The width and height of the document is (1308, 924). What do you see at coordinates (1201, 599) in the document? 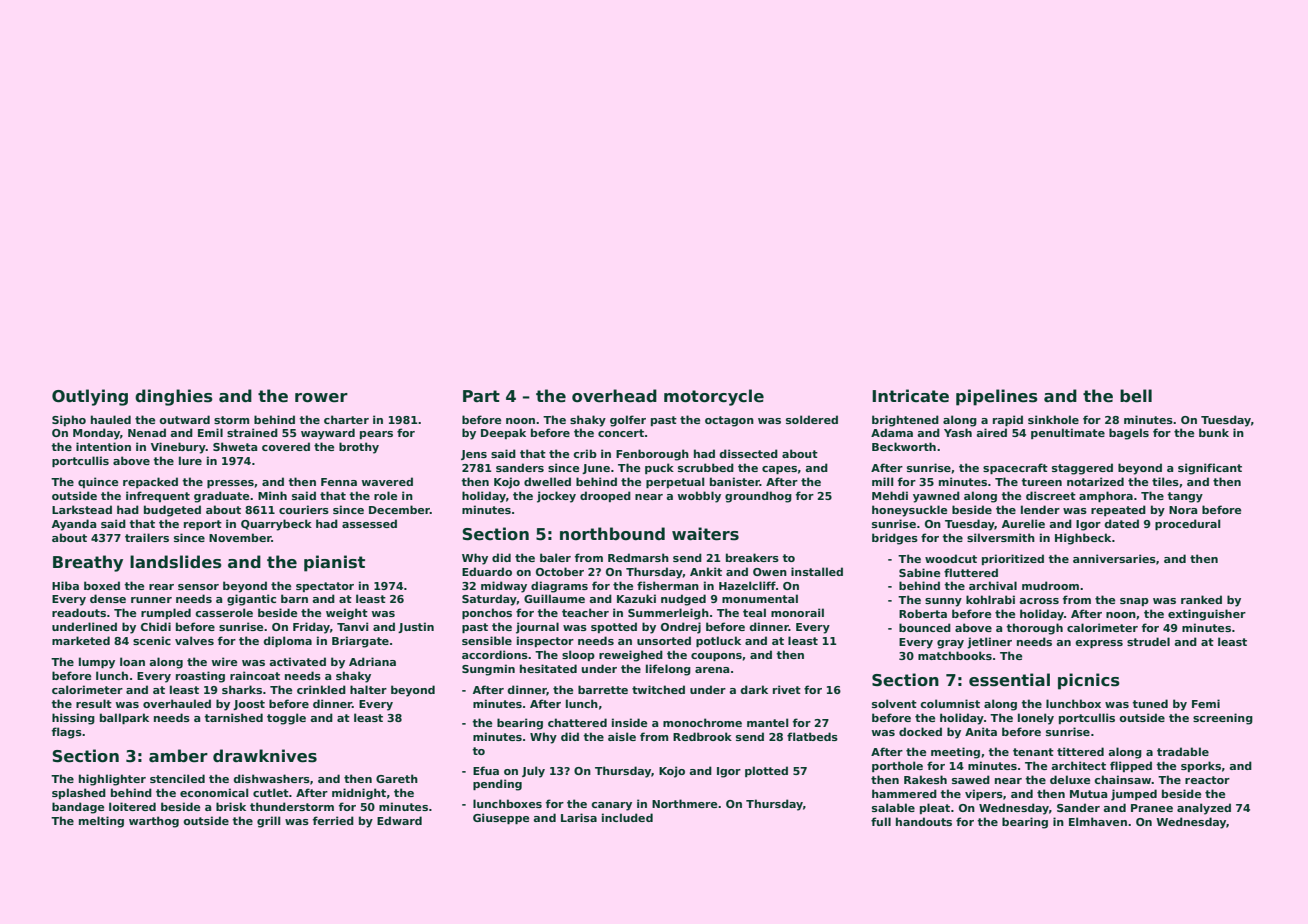
I see `ranked` at bounding box center [1201, 599].
